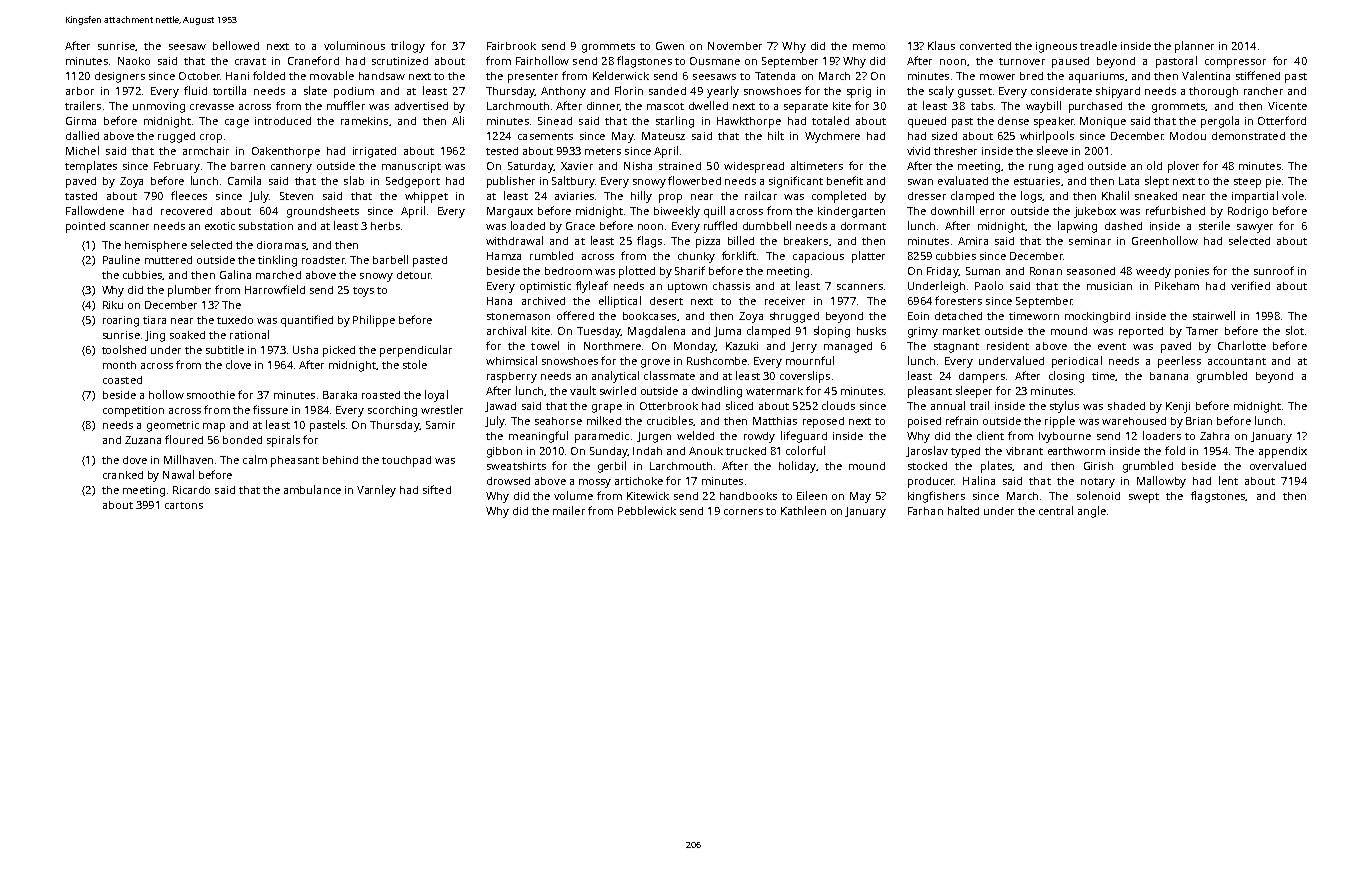  I want to click on seminar, so click(1090, 241).
